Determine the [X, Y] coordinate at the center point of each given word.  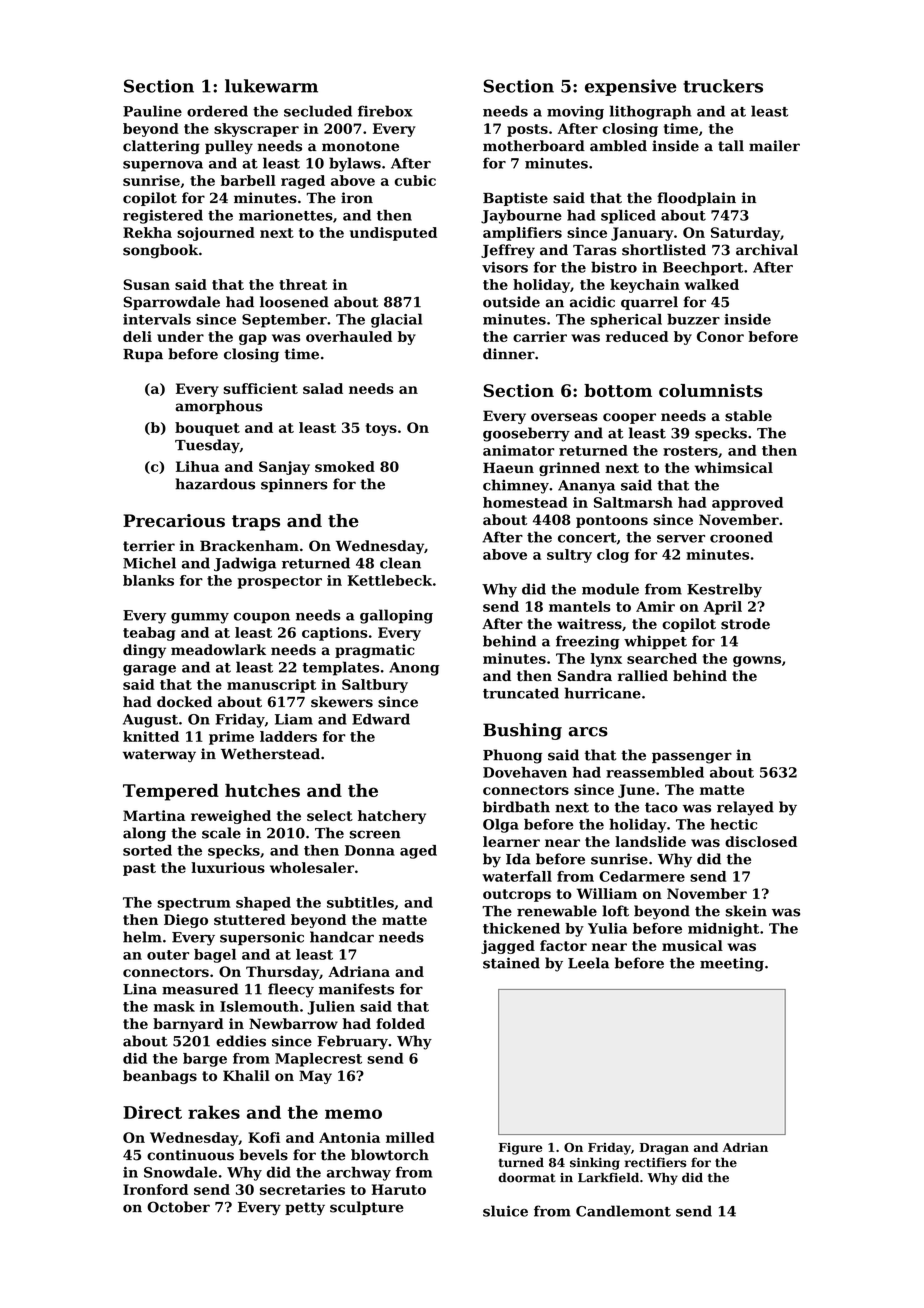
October [178, 1207]
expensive [631, 87]
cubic [415, 180]
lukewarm [271, 86]
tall [731, 146]
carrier [540, 336]
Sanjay [284, 468]
